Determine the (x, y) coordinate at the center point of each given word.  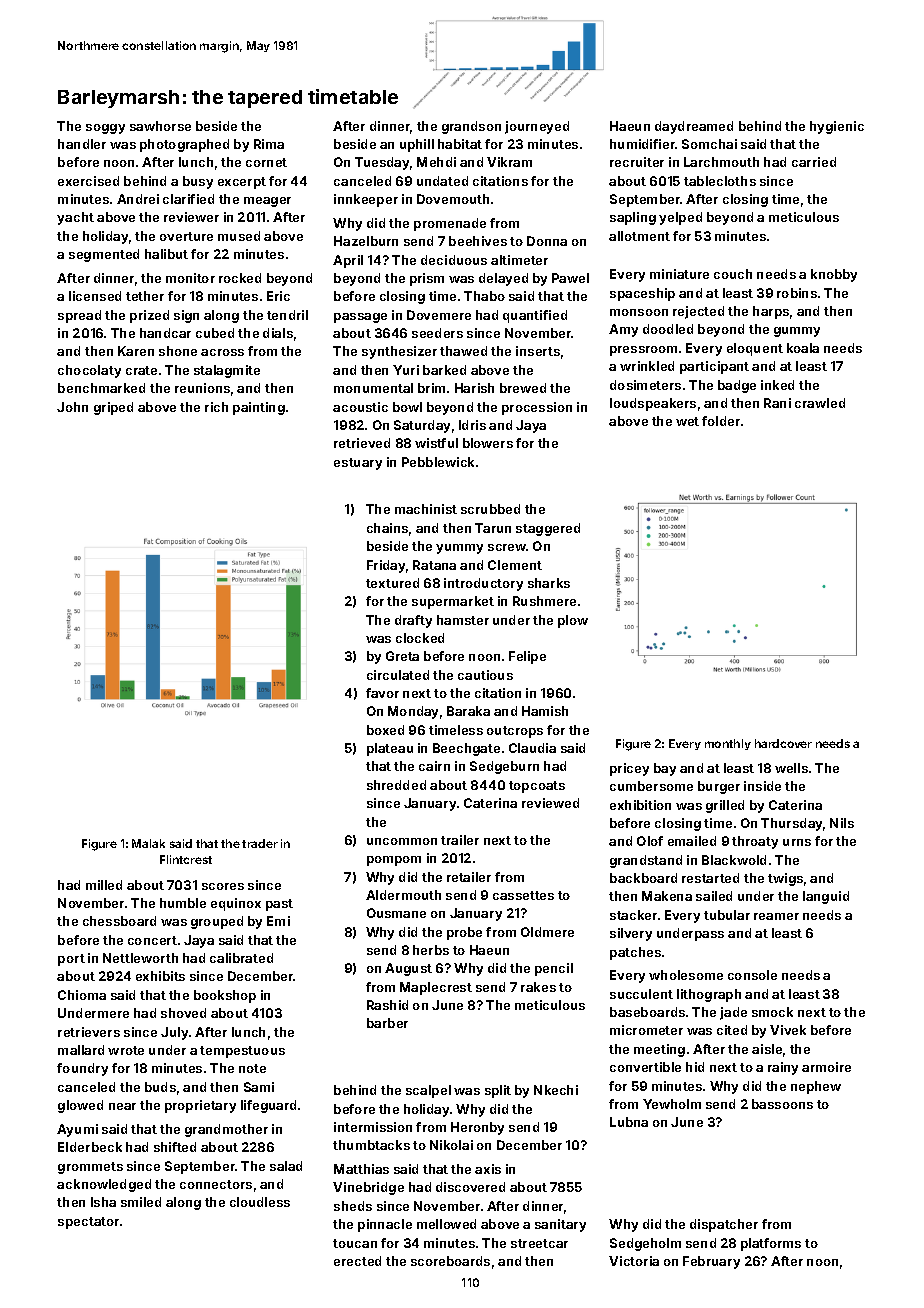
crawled (820, 403)
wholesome (686, 975)
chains (387, 528)
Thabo (484, 296)
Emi (278, 921)
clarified (188, 199)
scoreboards (450, 1261)
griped (113, 408)
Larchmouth (721, 162)
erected (357, 1261)
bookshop (225, 996)
